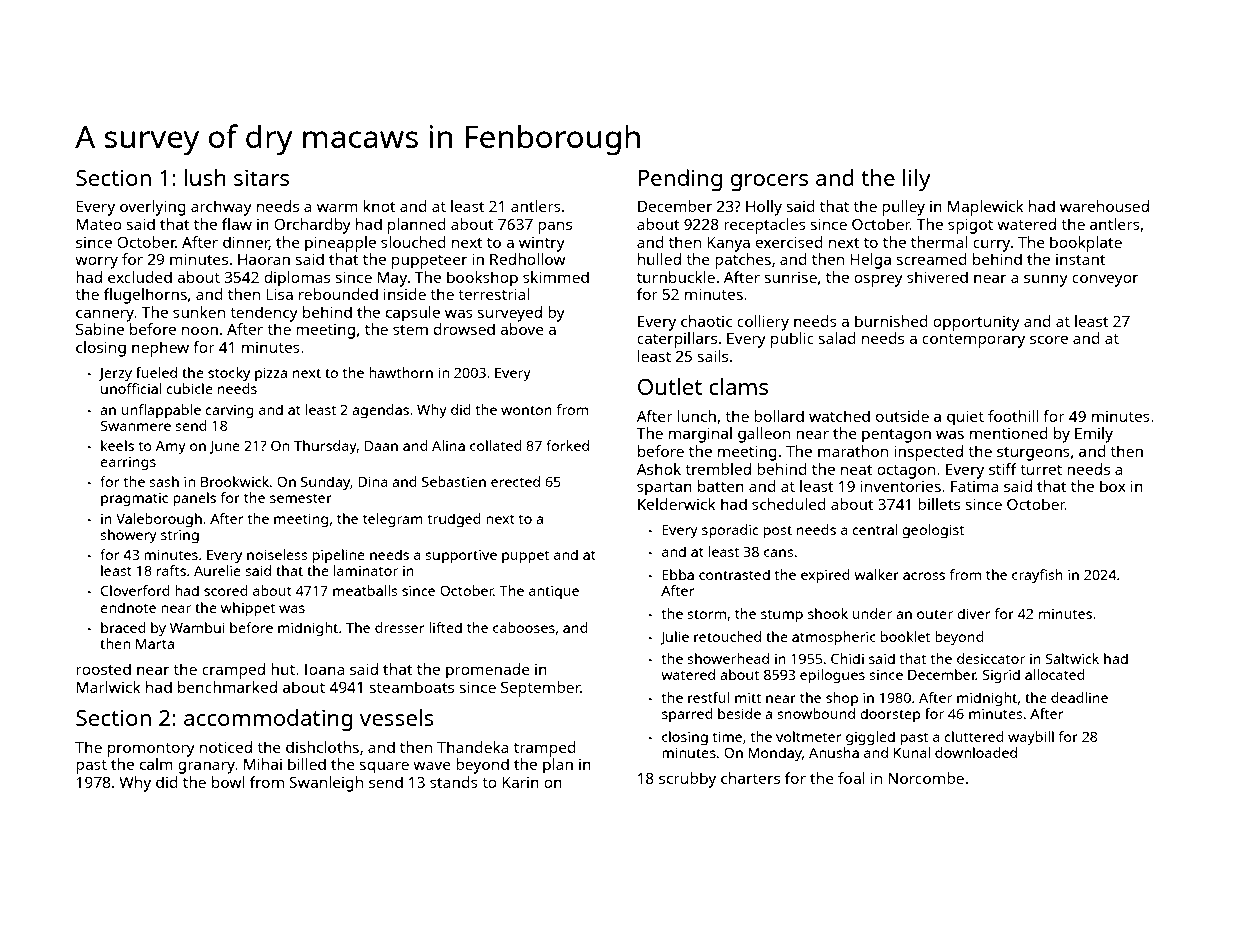 Image resolution: width=1233 pixels, height=952 pixels. What do you see at coordinates (164, 481) in the screenshot?
I see `sash` at bounding box center [164, 481].
